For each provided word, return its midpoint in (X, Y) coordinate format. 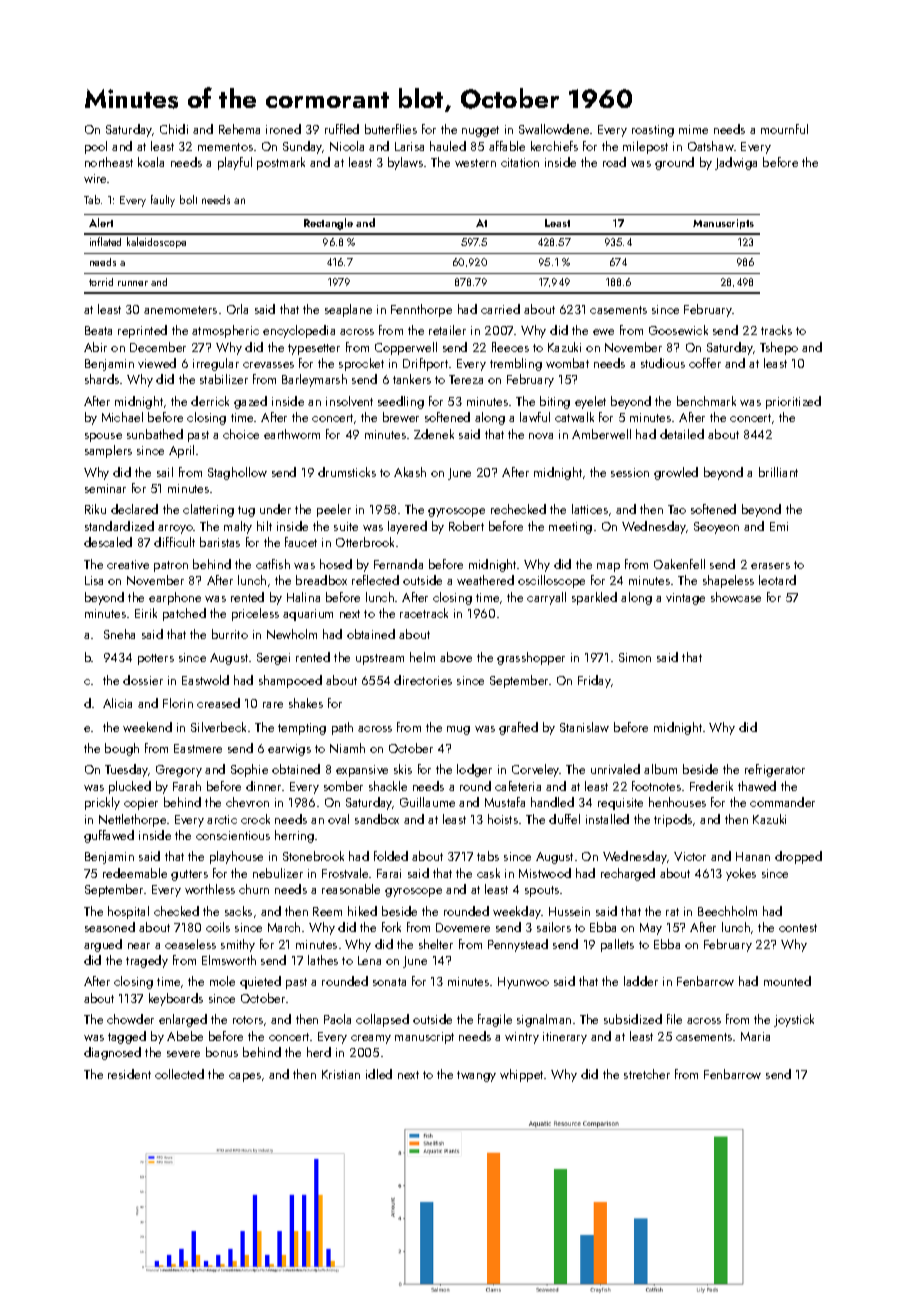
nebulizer (278, 873)
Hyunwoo (523, 983)
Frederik (711, 786)
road (614, 162)
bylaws (405, 163)
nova (541, 436)
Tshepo (779, 348)
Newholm (292, 634)
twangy (476, 1076)
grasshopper (531, 658)
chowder (130, 1019)
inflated (105, 241)
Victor (690, 856)
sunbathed (155, 434)
